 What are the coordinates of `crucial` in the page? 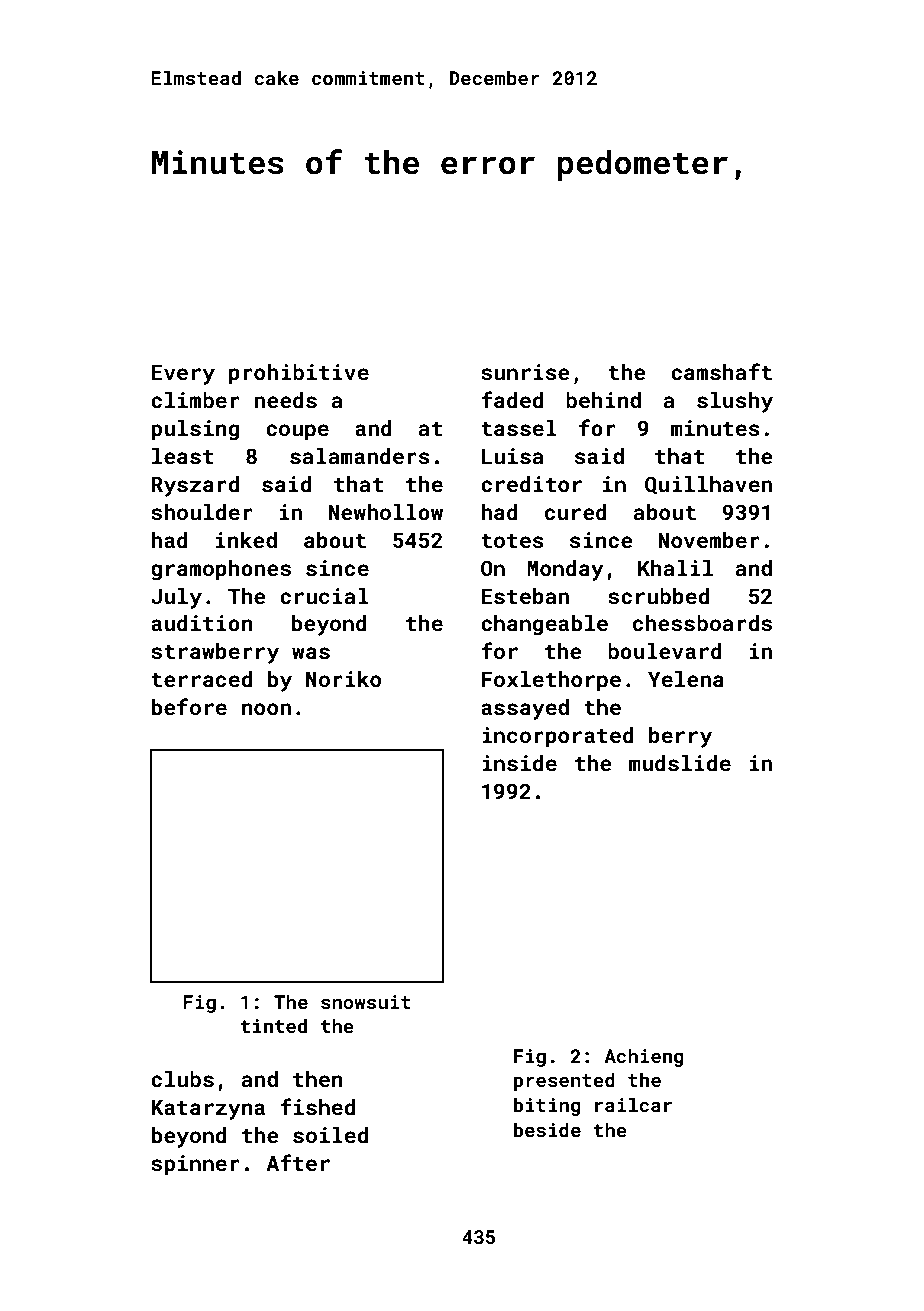 It's located at (324, 596).
